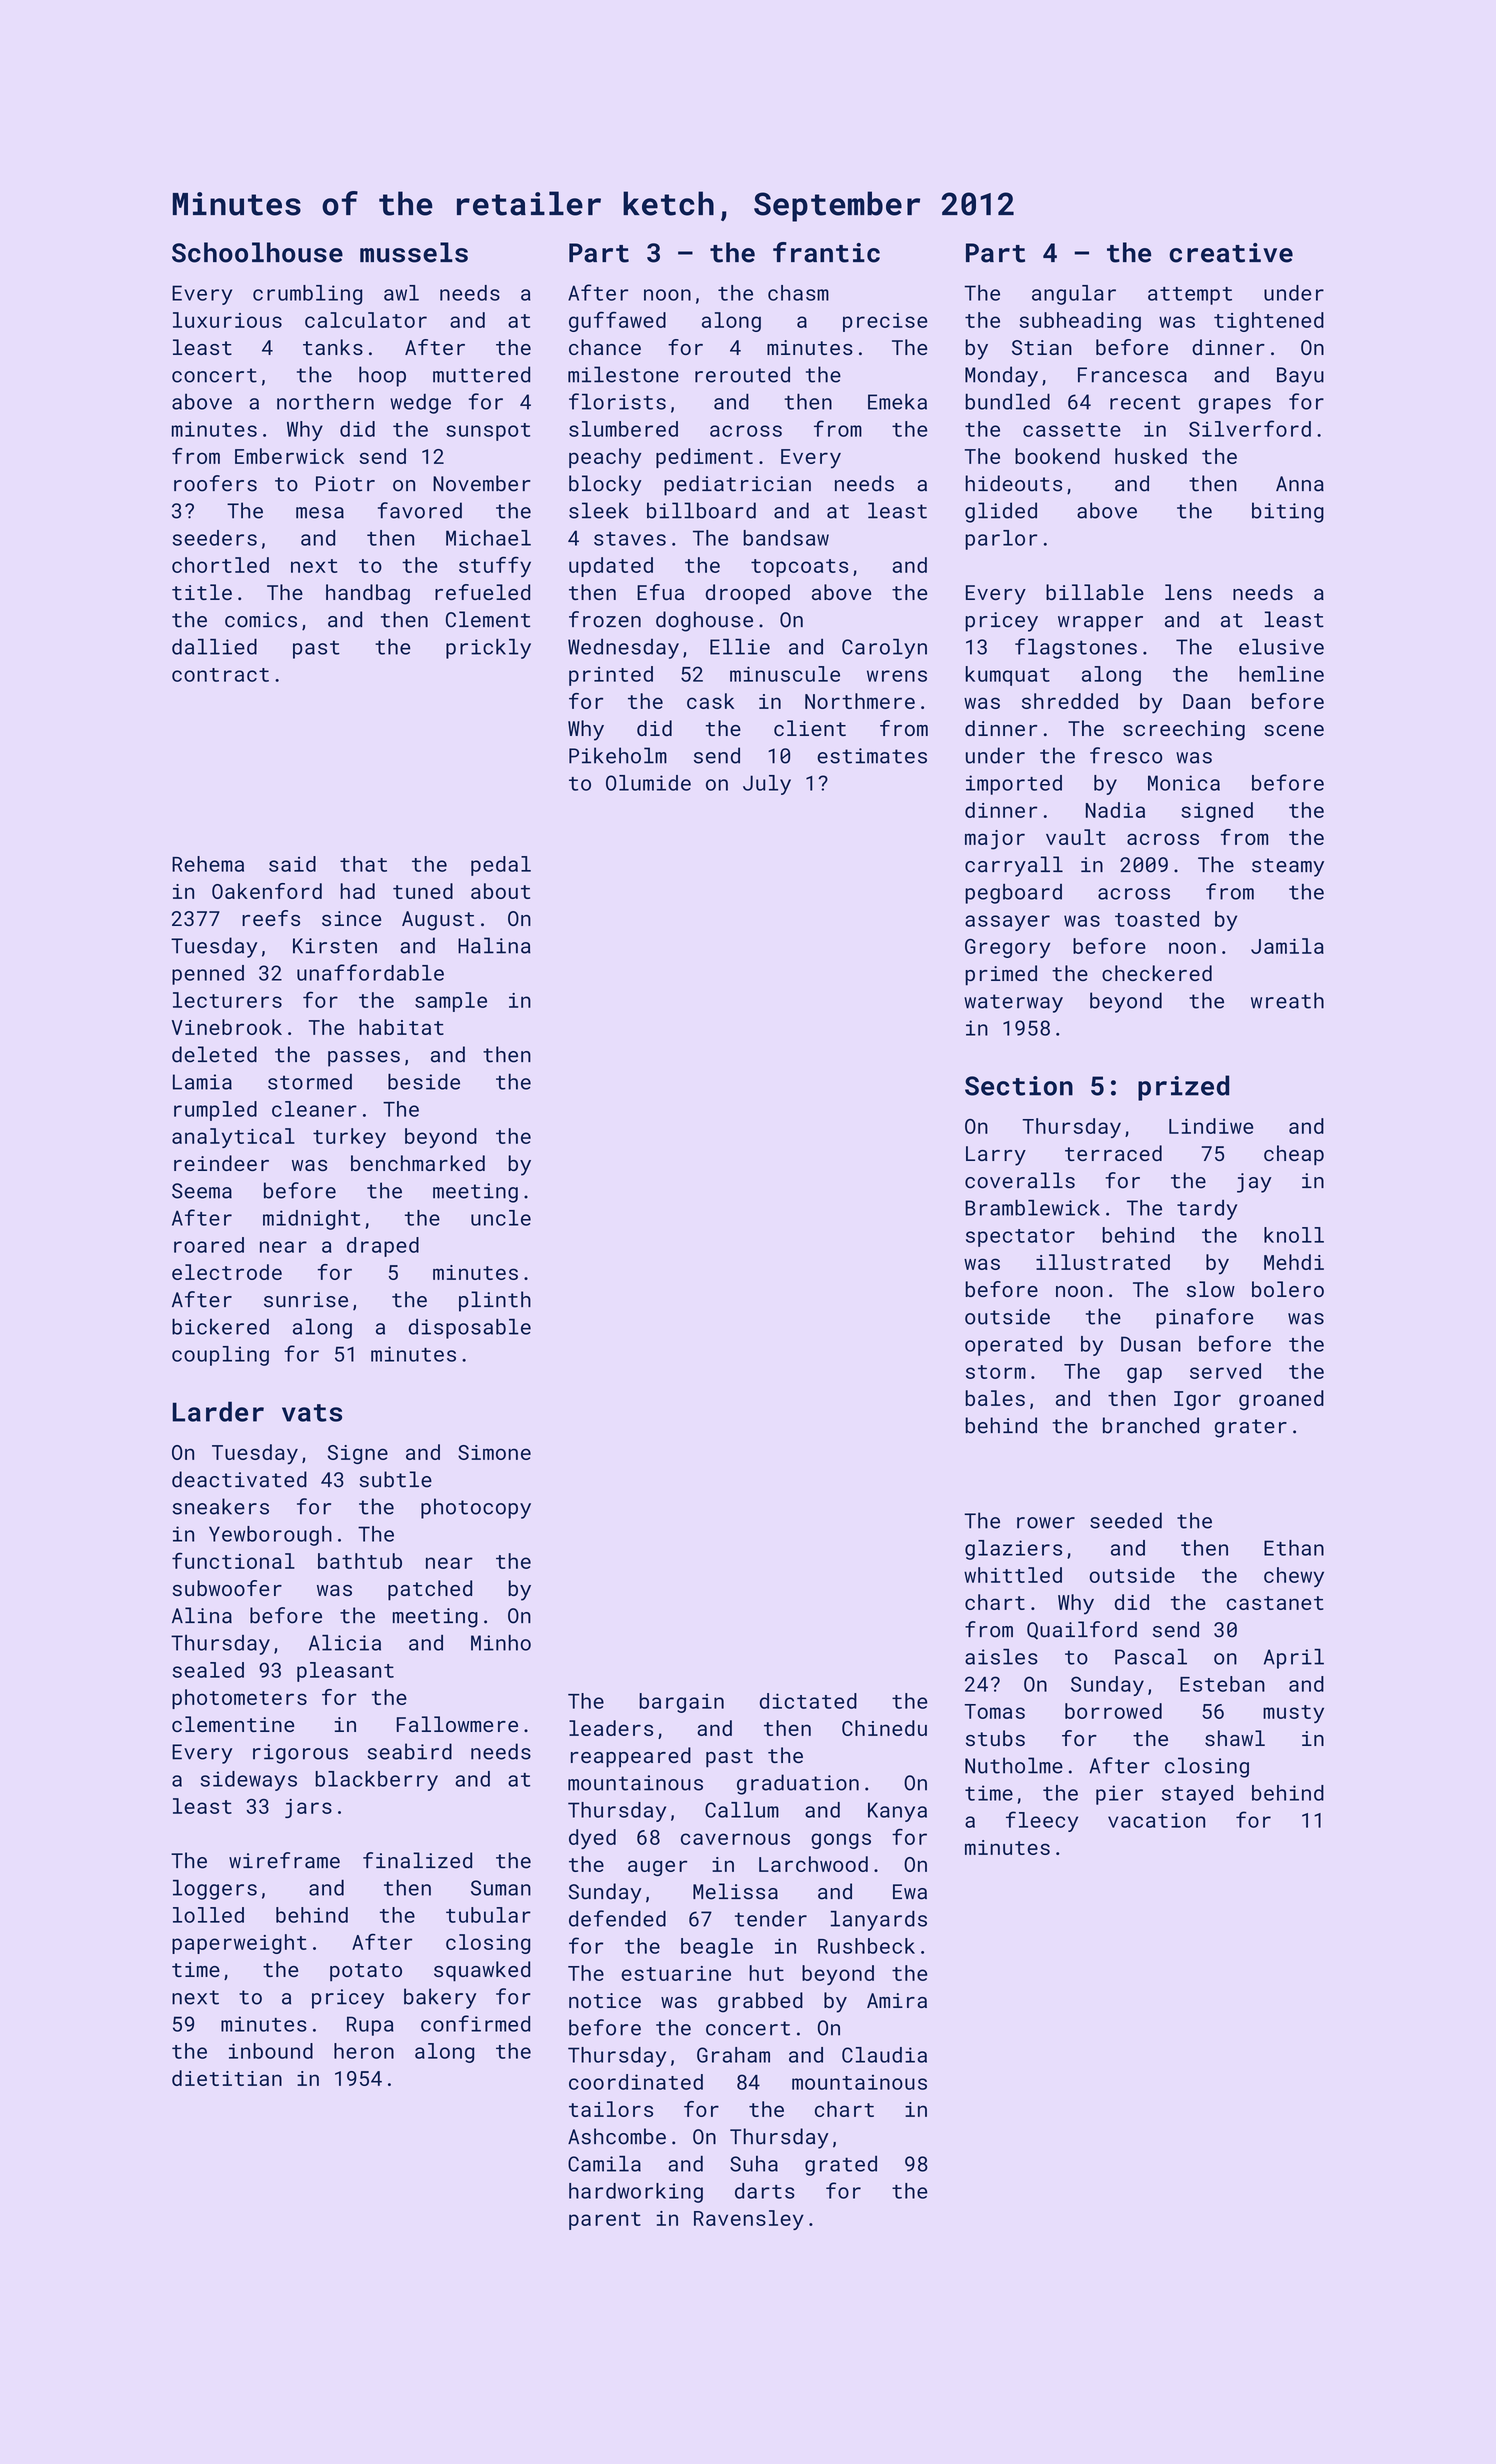  What do you see at coordinates (798, 293) in the page?
I see `chasm` at bounding box center [798, 293].
